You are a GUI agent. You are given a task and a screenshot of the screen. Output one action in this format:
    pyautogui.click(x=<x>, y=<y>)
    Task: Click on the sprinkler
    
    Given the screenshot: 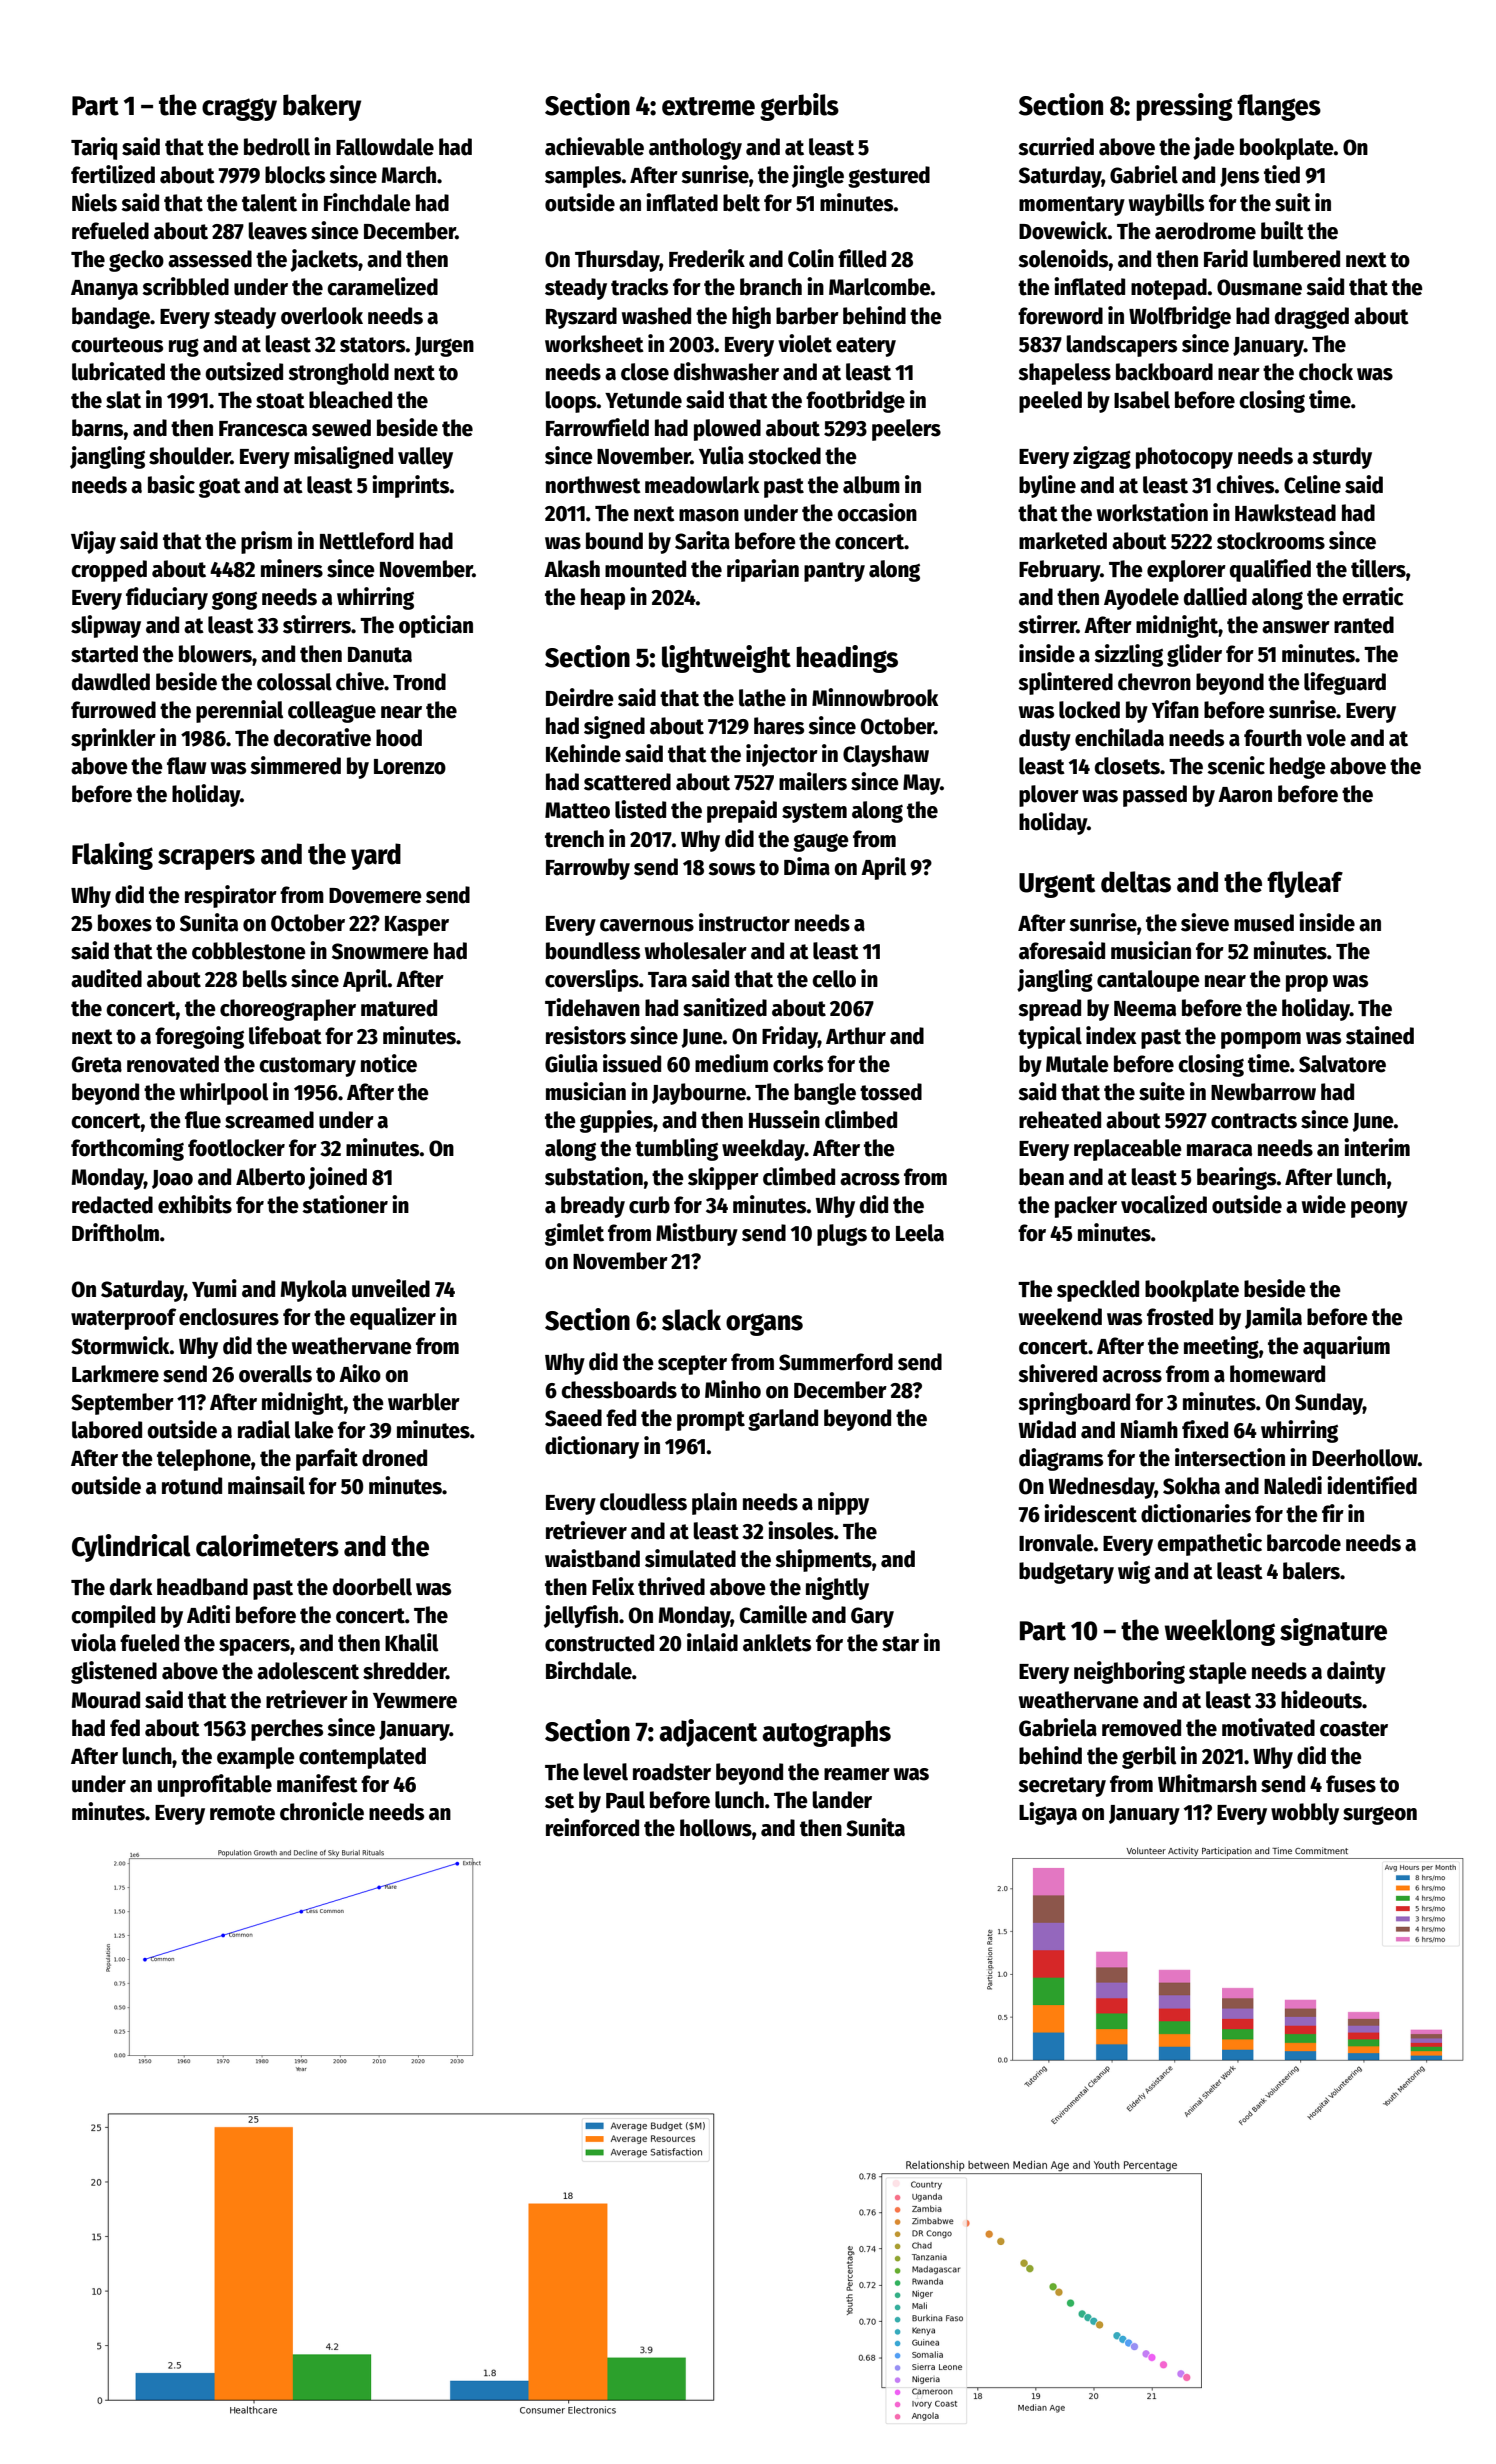 What is the action you would take?
    pyautogui.click(x=113, y=739)
